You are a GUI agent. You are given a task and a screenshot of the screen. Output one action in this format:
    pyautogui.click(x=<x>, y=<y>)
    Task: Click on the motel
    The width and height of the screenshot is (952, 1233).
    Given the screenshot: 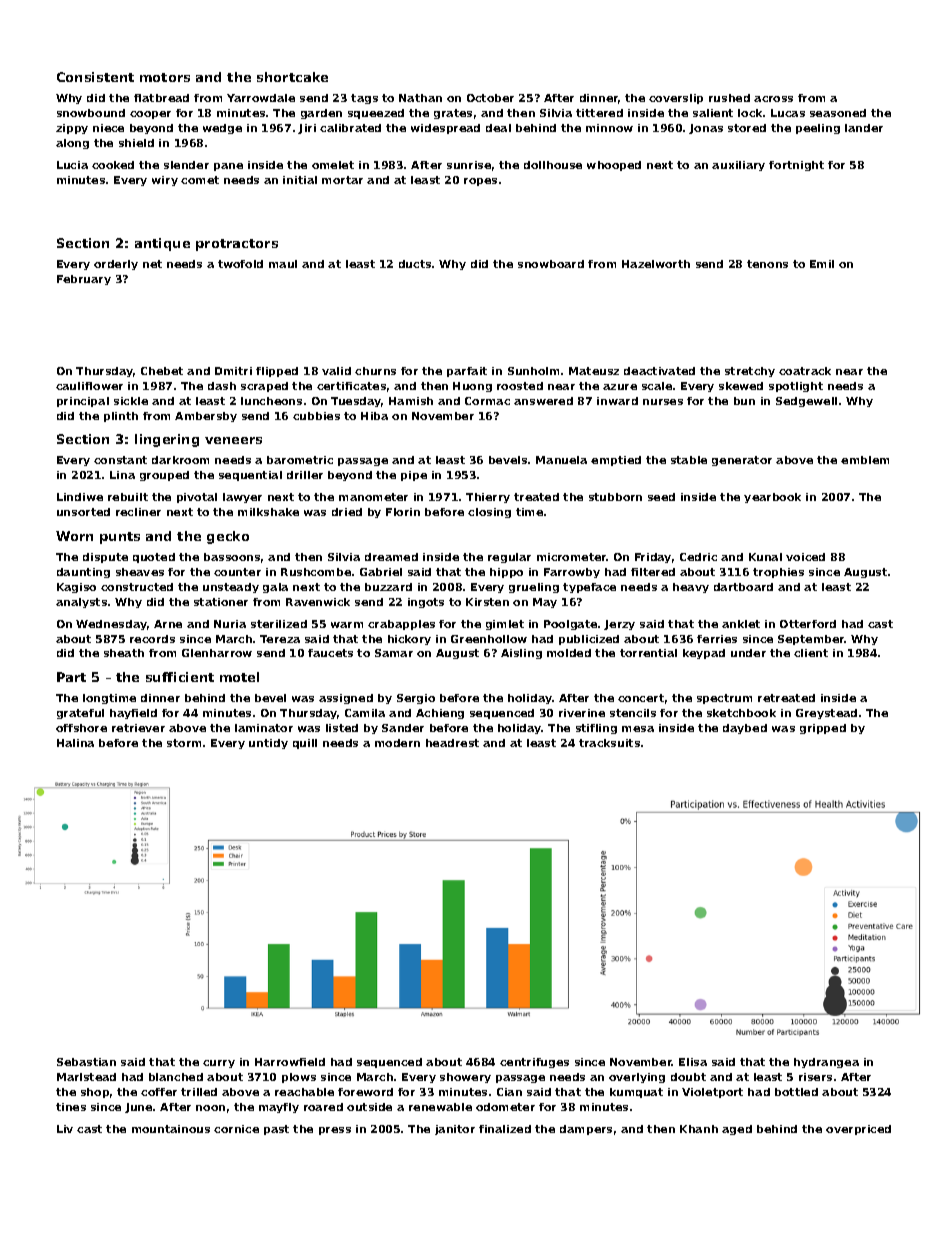 What is the action you would take?
    pyautogui.click(x=239, y=677)
